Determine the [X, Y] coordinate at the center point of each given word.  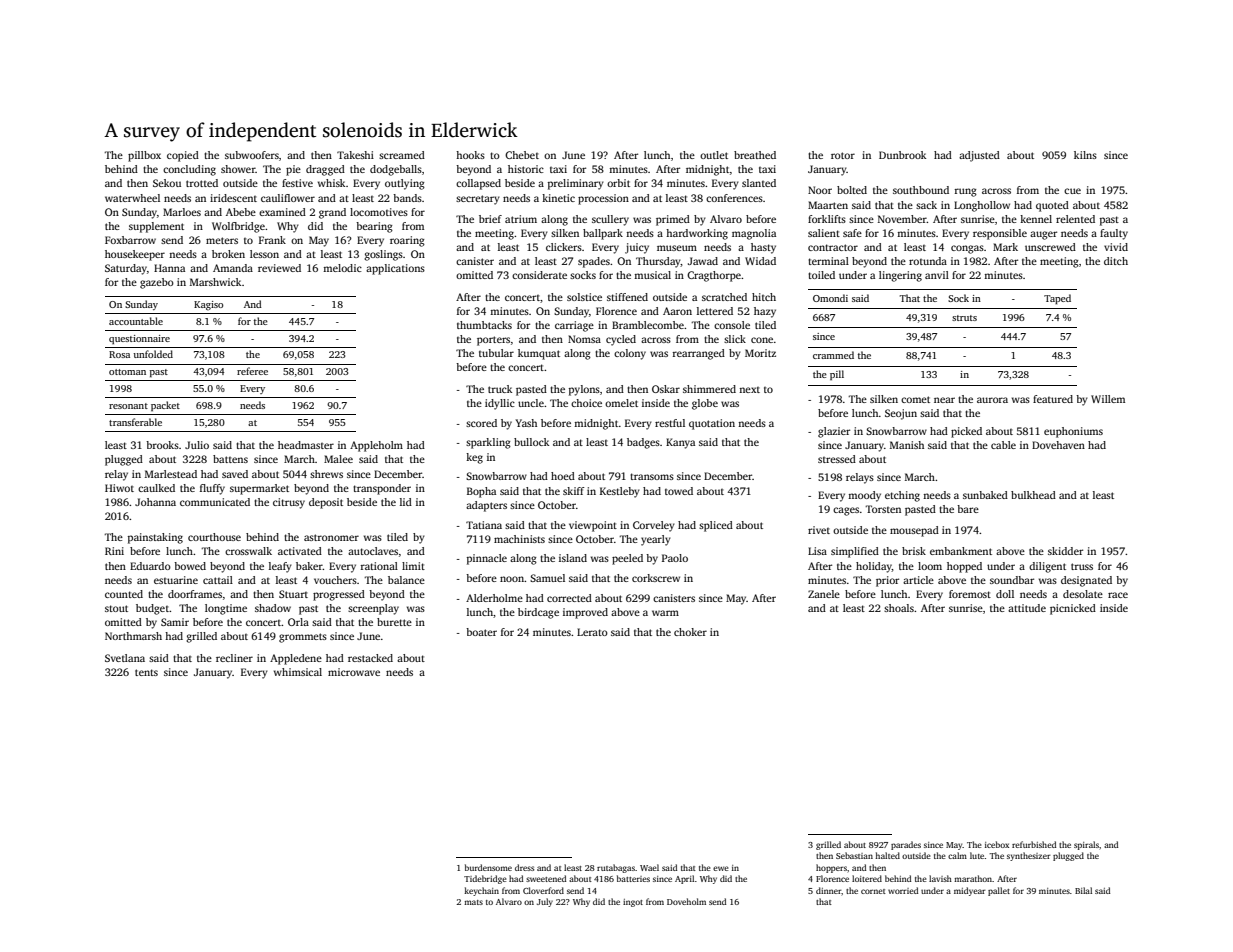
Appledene [296, 659]
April [684, 879]
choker [690, 632]
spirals [1086, 845]
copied [183, 156]
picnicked [1073, 609]
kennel [1036, 219]
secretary [478, 200]
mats [473, 902]
